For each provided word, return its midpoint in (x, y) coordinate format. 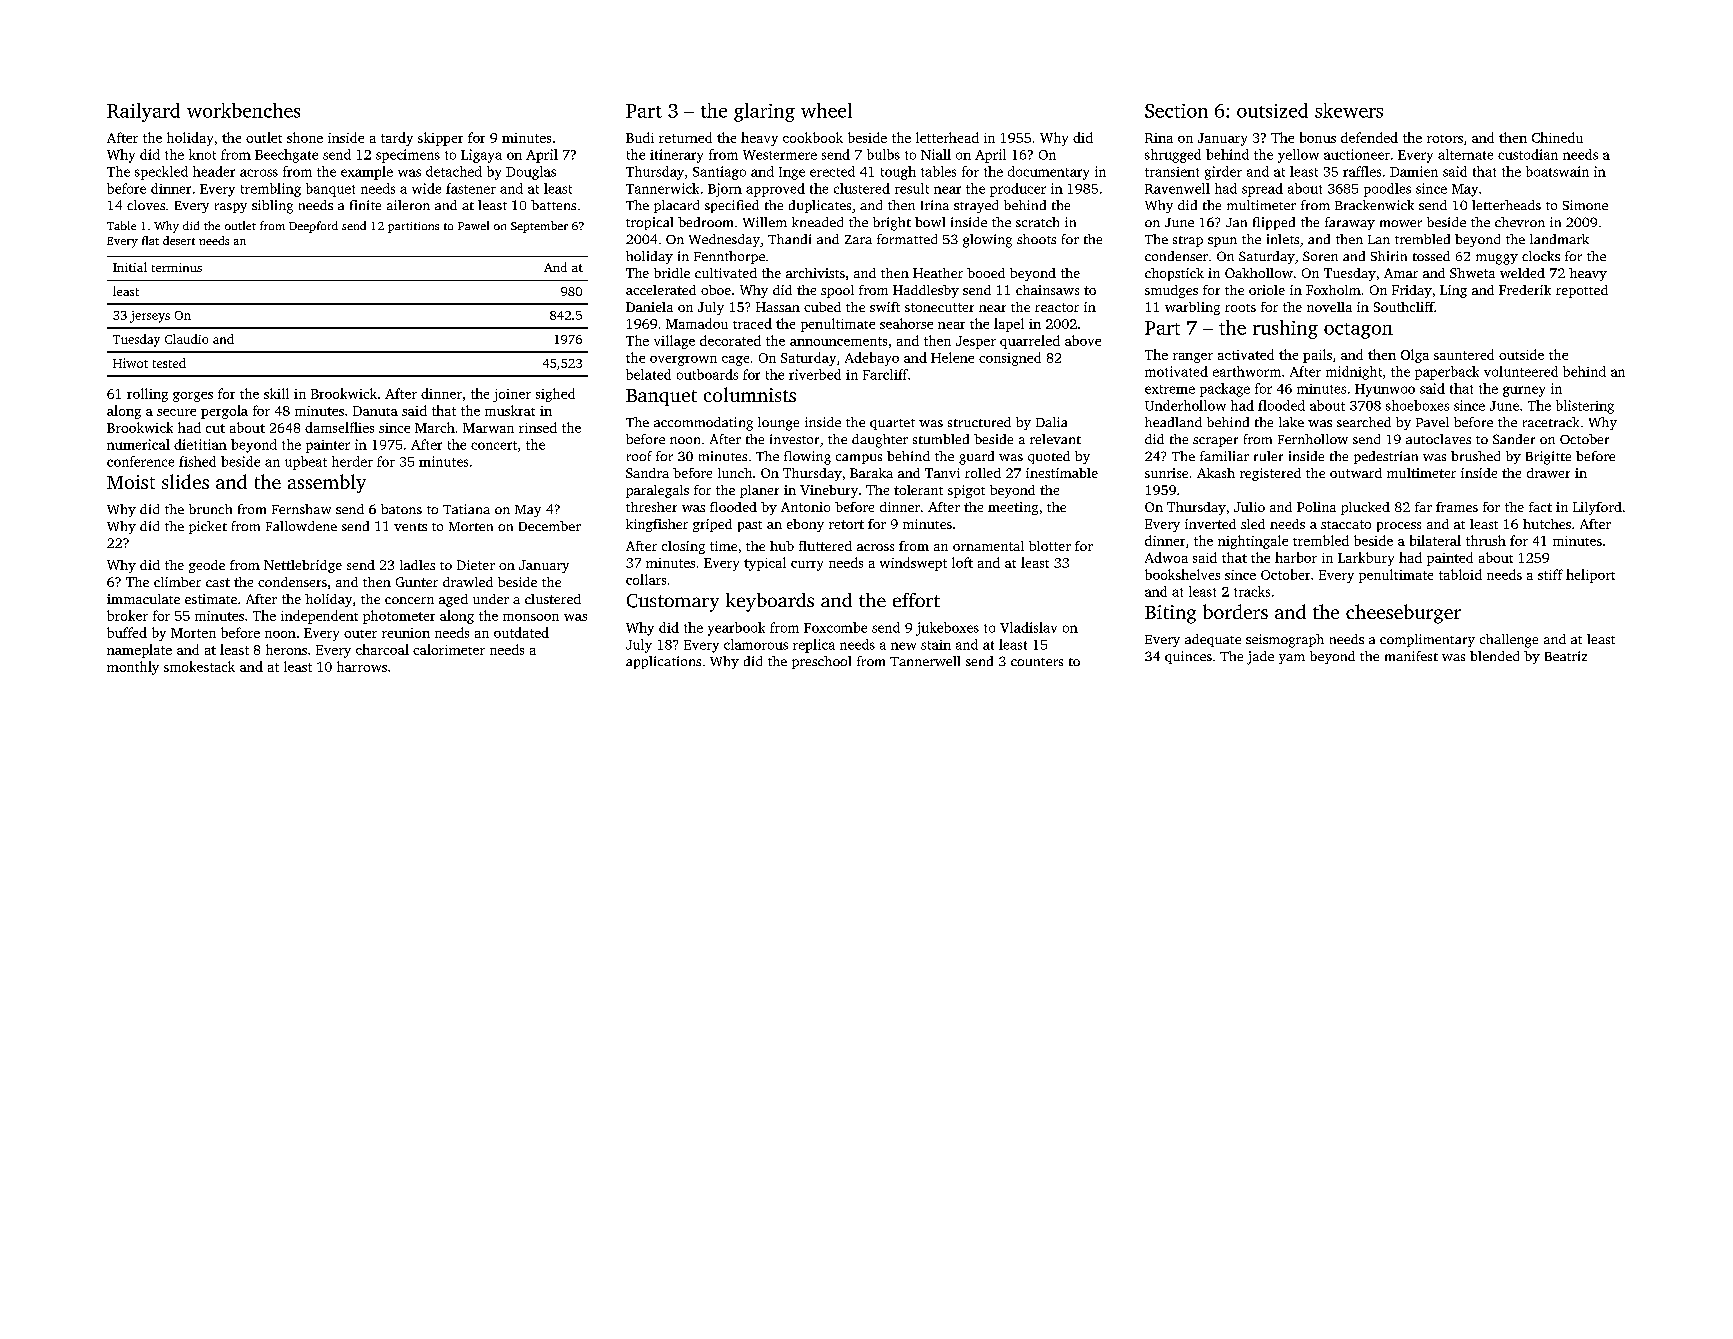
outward (1356, 473)
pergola (224, 412)
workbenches (243, 110)
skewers (1349, 110)
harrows (362, 666)
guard (976, 458)
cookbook (813, 137)
